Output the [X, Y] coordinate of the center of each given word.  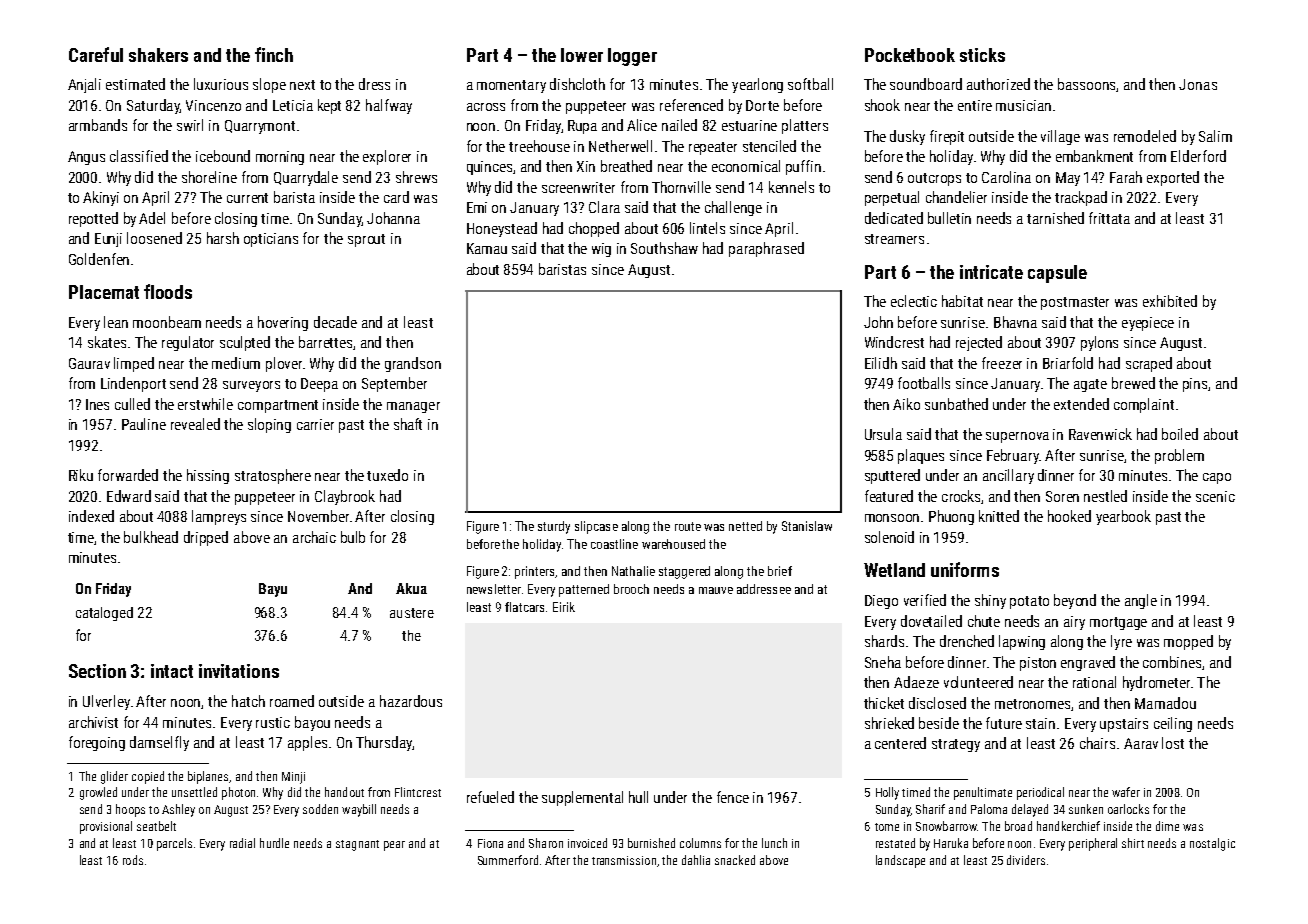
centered [900, 743]
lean [116, 322]
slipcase [596, 527]
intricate [991, 272]
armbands [98, 125]
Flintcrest [418, 792]
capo [1217, 478]
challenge [733, 208]
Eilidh [881, 363]
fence [733, 797]
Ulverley [106, 702]
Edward [129, 496]
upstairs [1124, 725]
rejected [979, 343]
